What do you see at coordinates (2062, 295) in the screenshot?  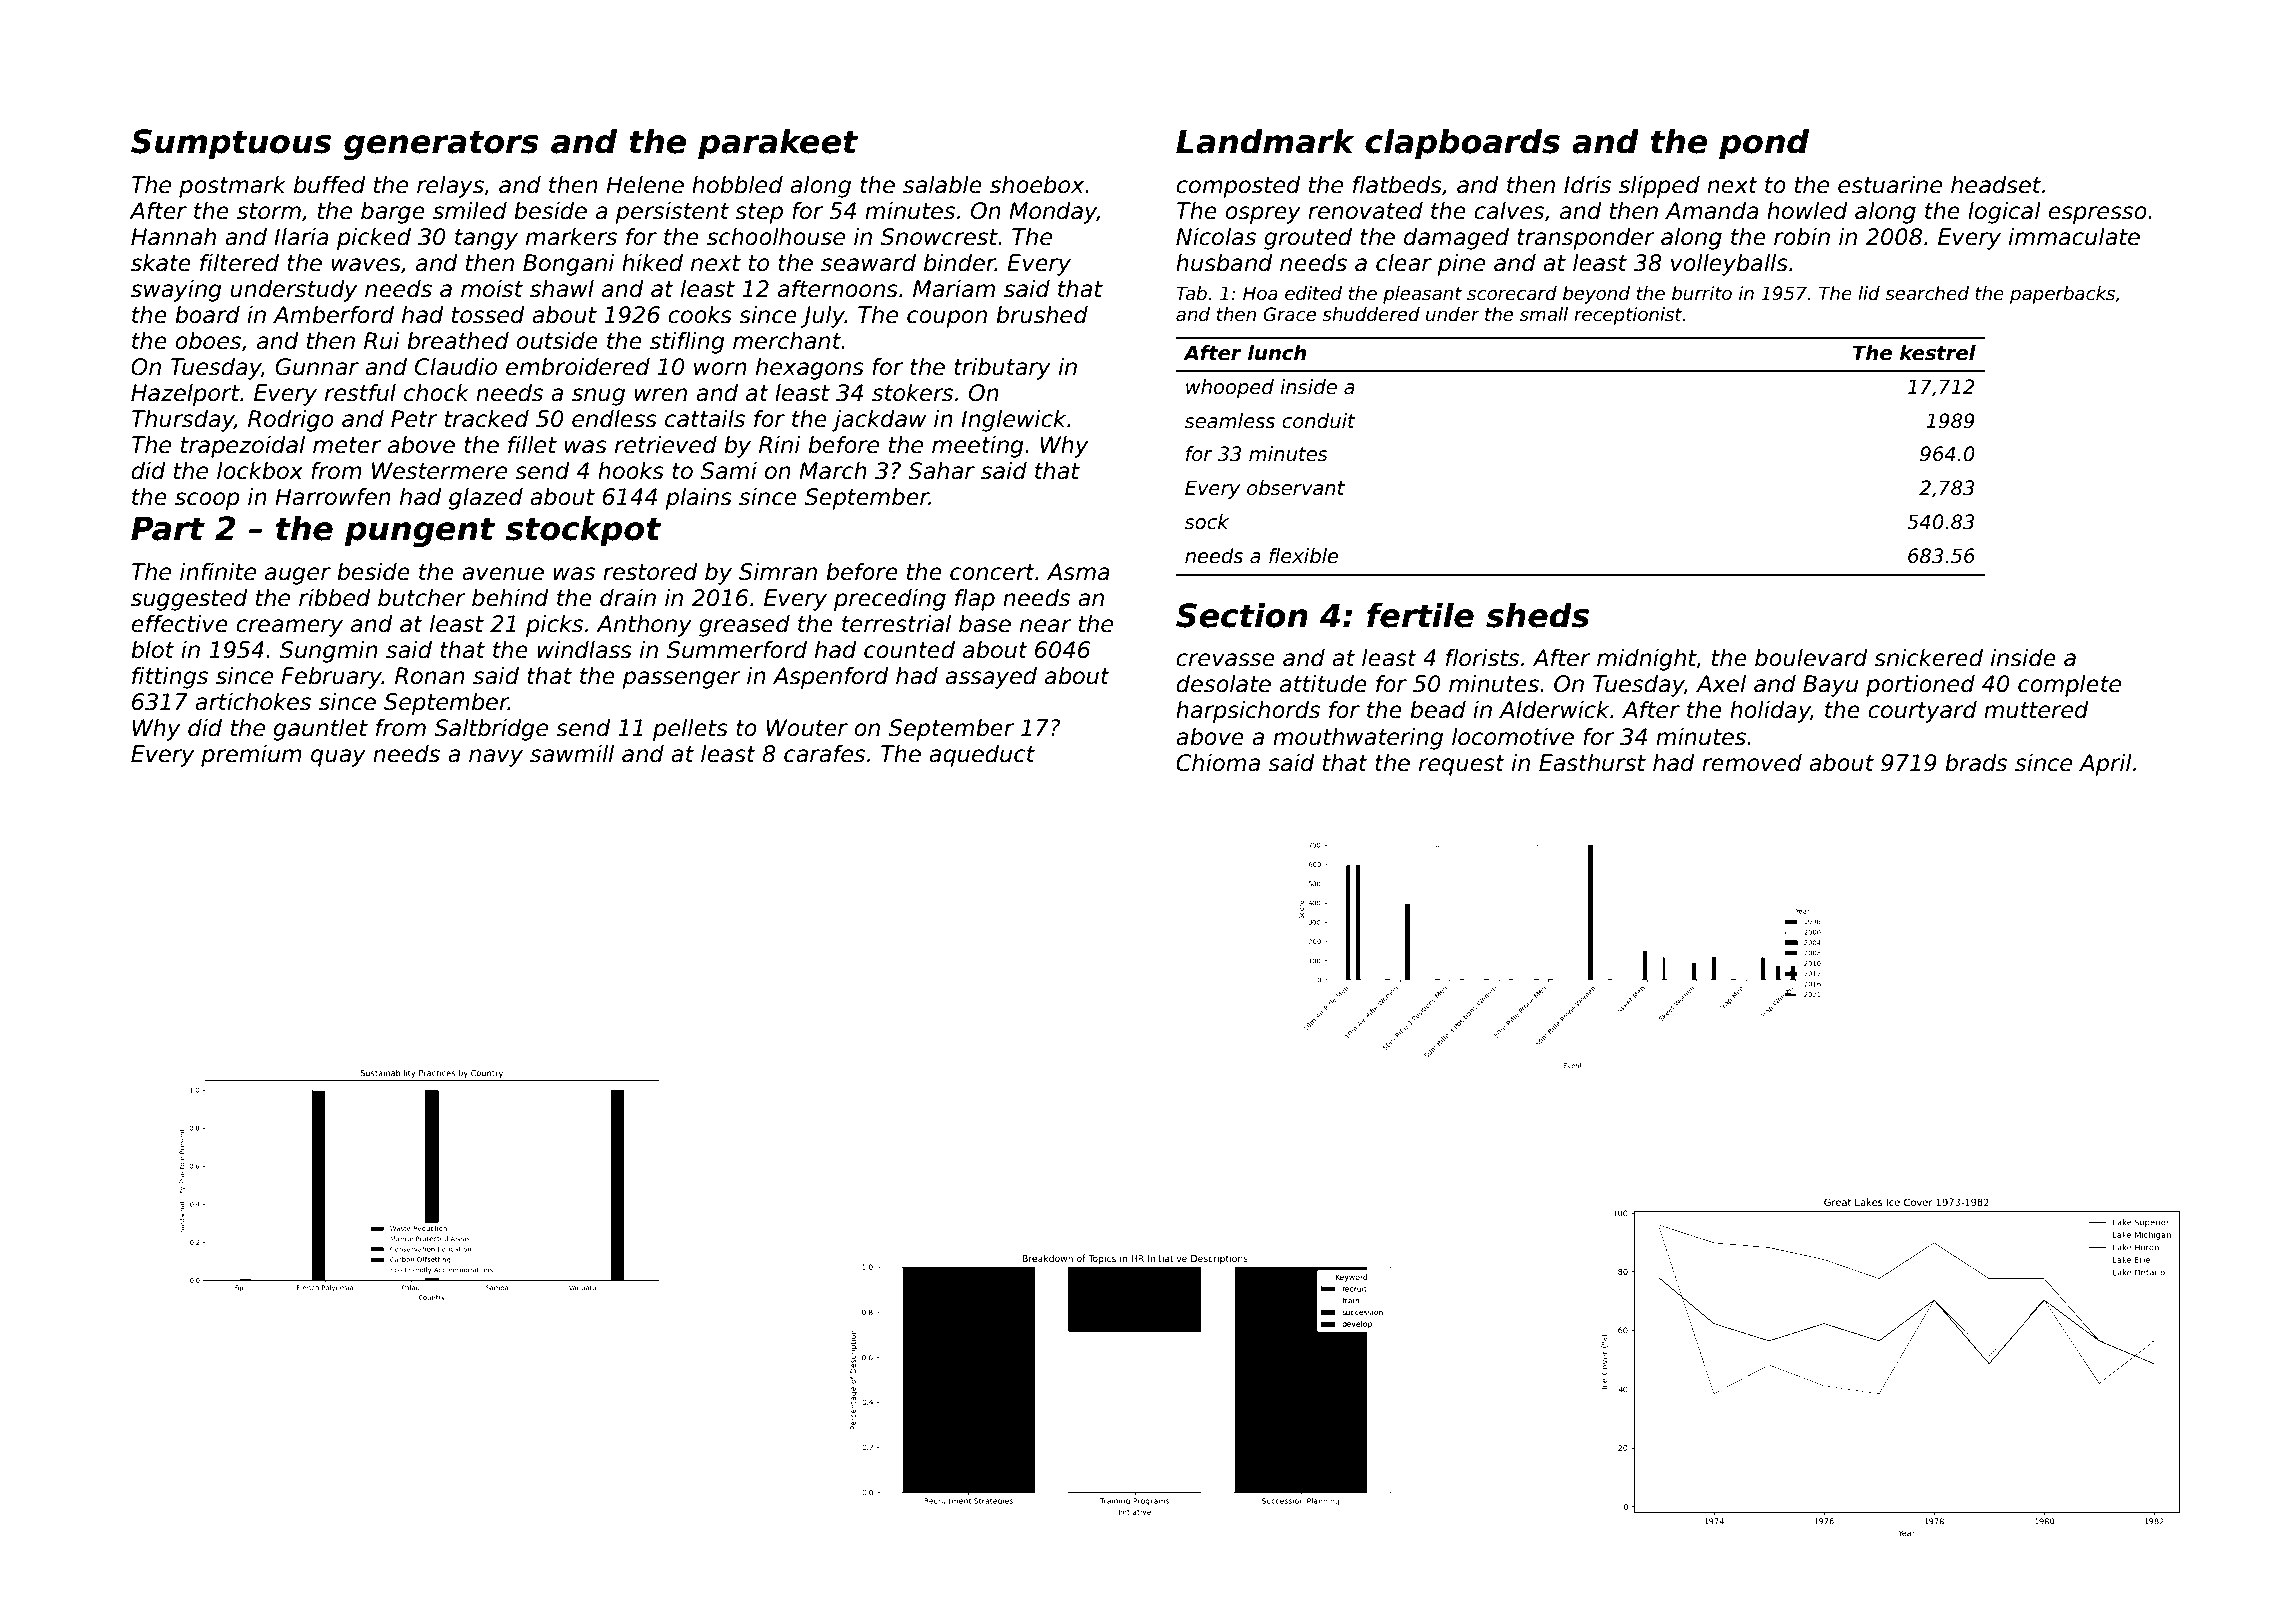 I see `paperbacks` at bounding box center [2062, 295].
